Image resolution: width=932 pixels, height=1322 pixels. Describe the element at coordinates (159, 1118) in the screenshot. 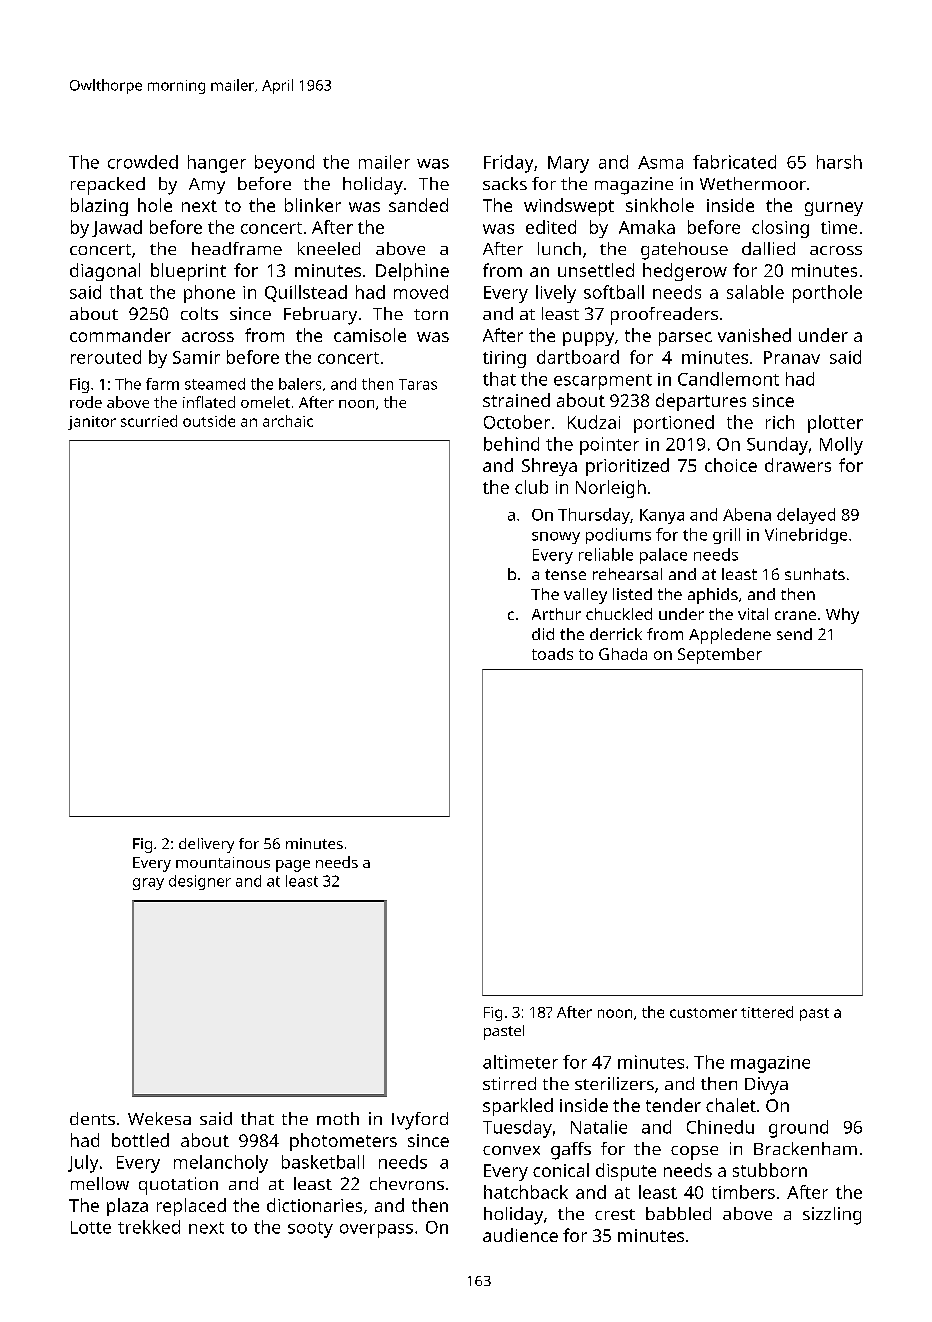

I see `Wekesa` at that location.
